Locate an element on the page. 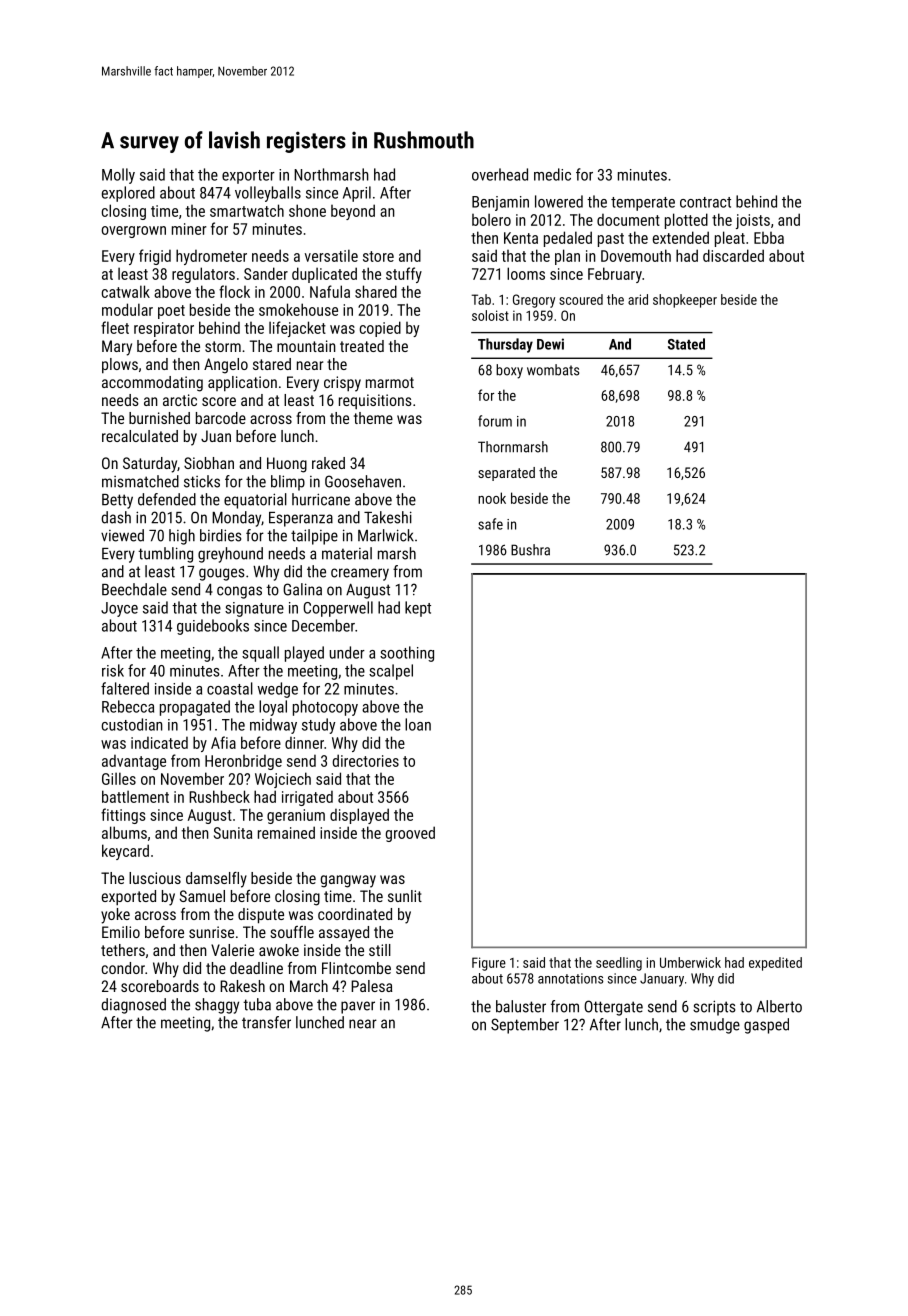 The image size is (908, 1316). Benjamin is located at coordinates (500, 203).
